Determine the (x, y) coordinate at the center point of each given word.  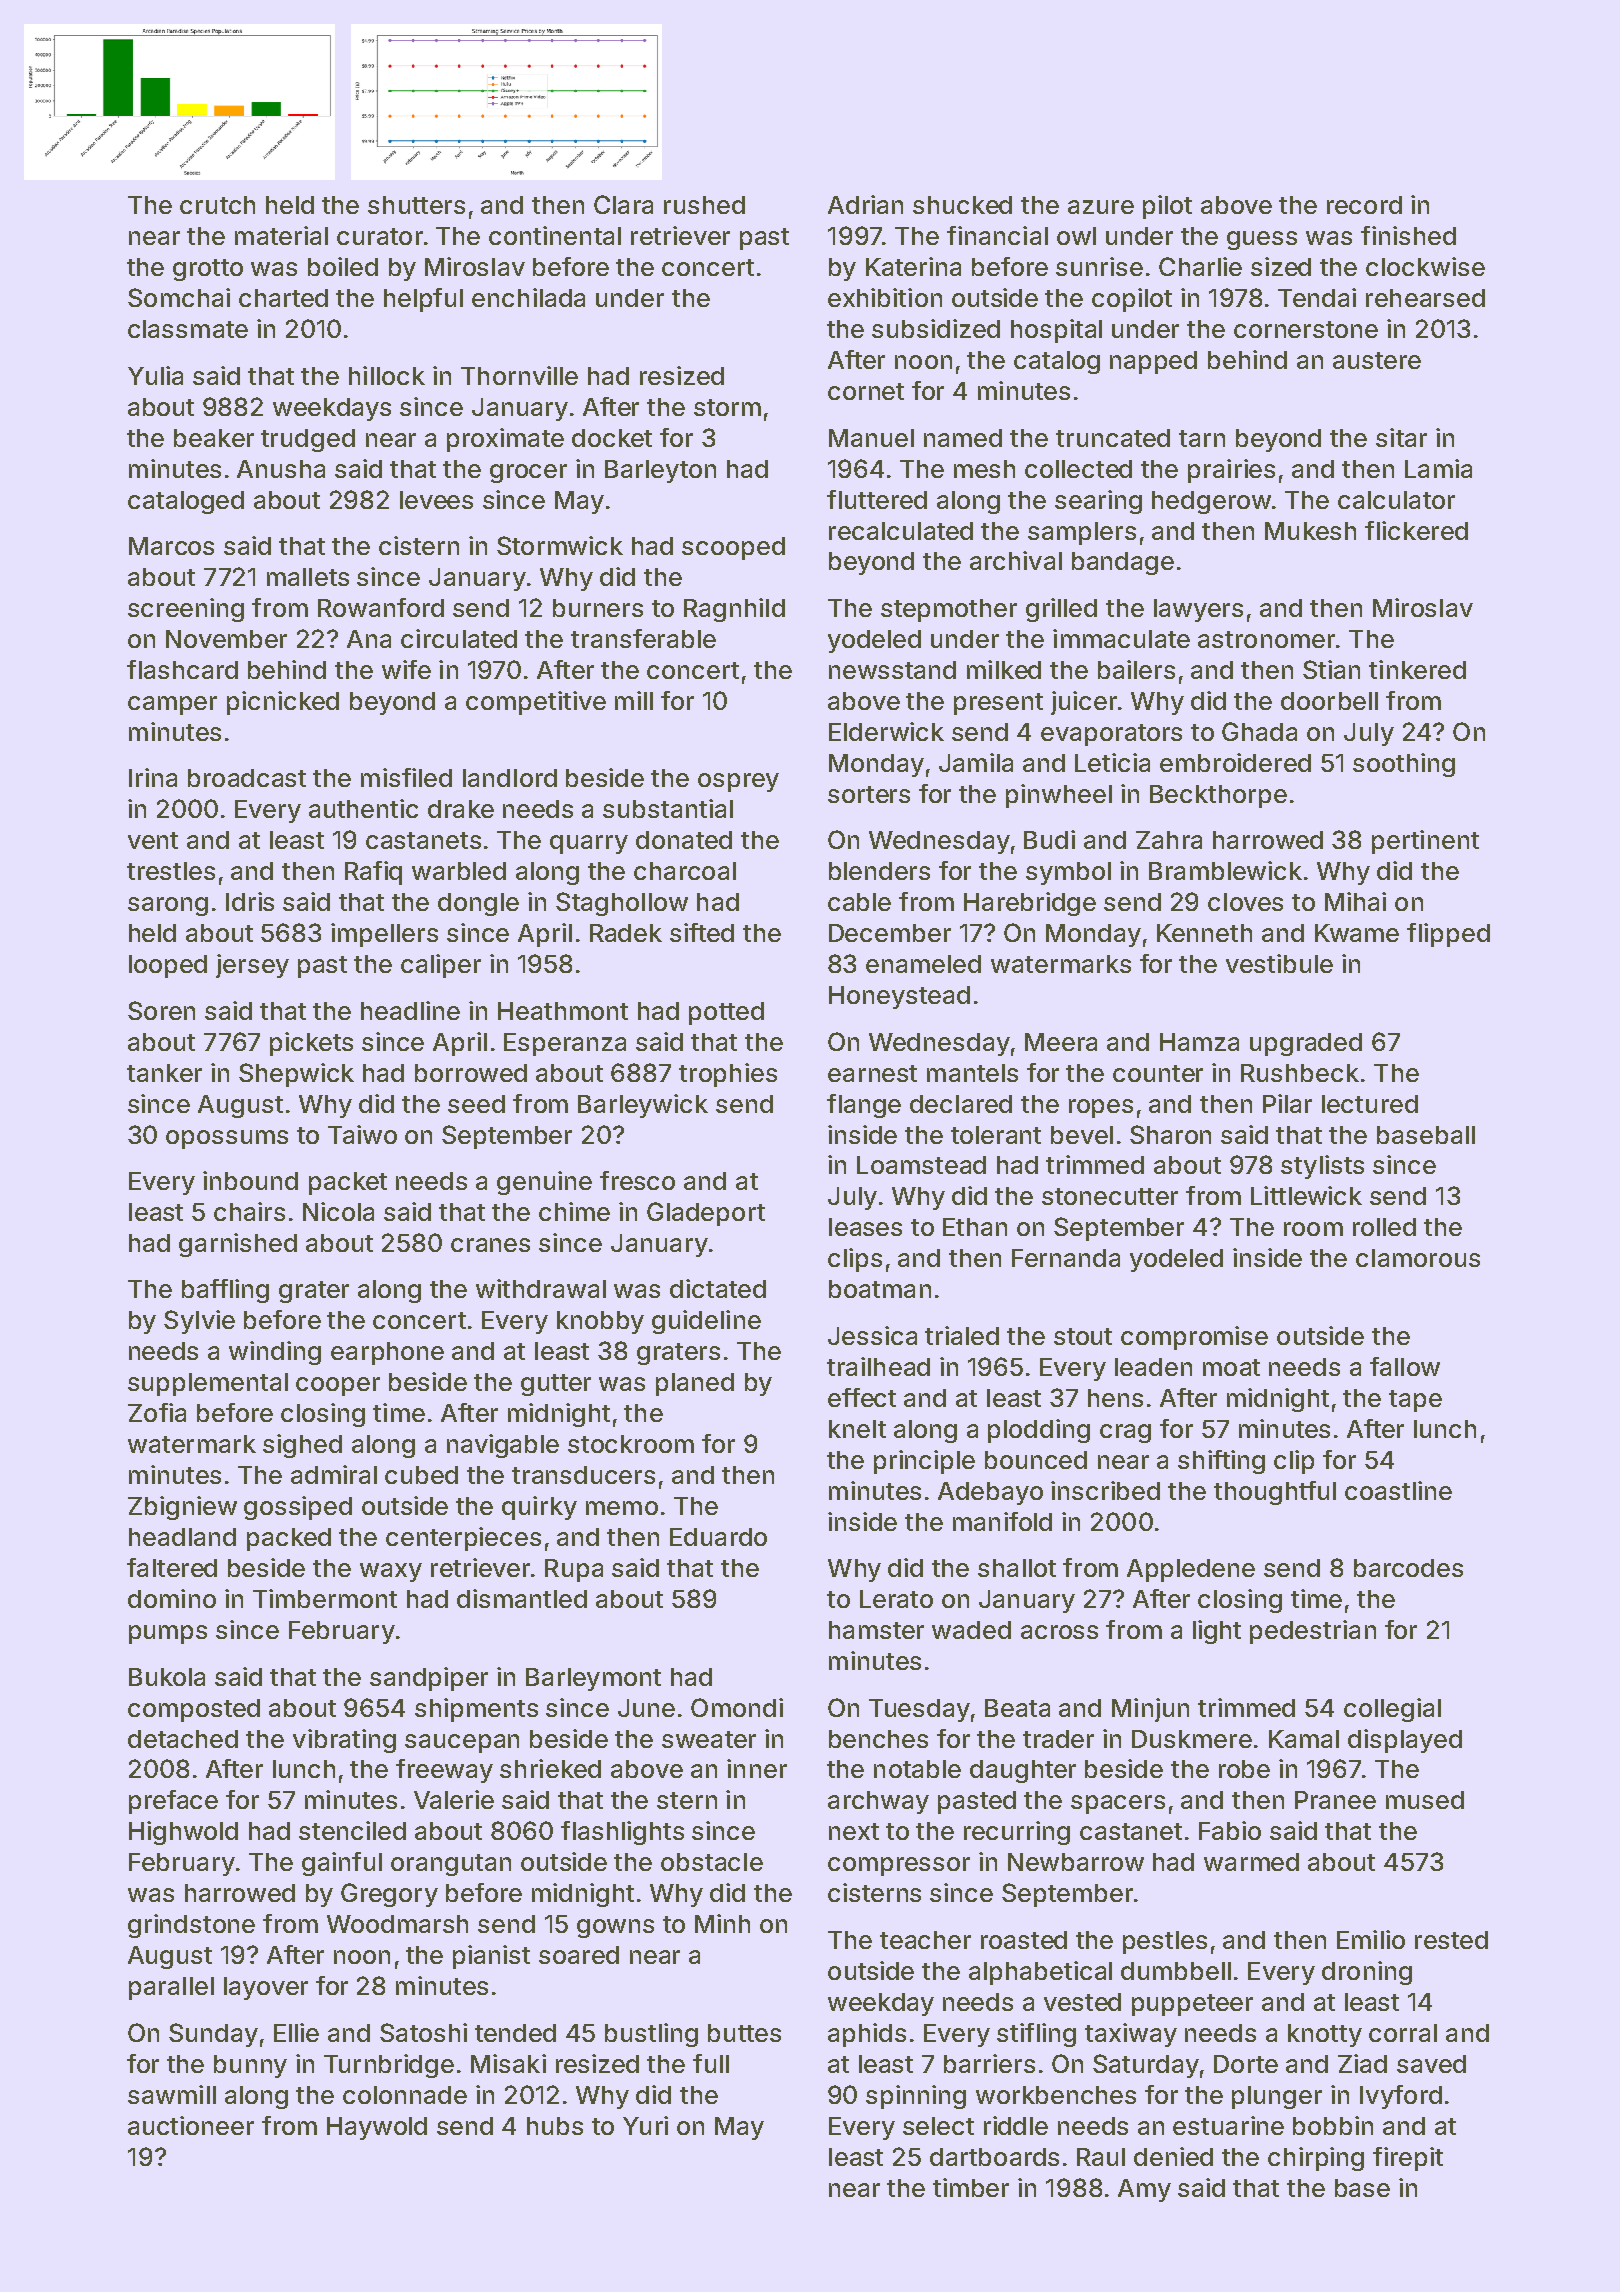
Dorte (1246, 2064)
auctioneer (191, 2125)
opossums (227, 1139)
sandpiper (429, 1679)
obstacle (712, 1862)
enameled (923, 964)
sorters (869, 794)
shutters (416, 205)
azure (1101, 207)
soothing (1404, 765)
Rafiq (373, 873)
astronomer (1266, 639)
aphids (867, 2035)
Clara (623, 204)
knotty (1325, 2035)
